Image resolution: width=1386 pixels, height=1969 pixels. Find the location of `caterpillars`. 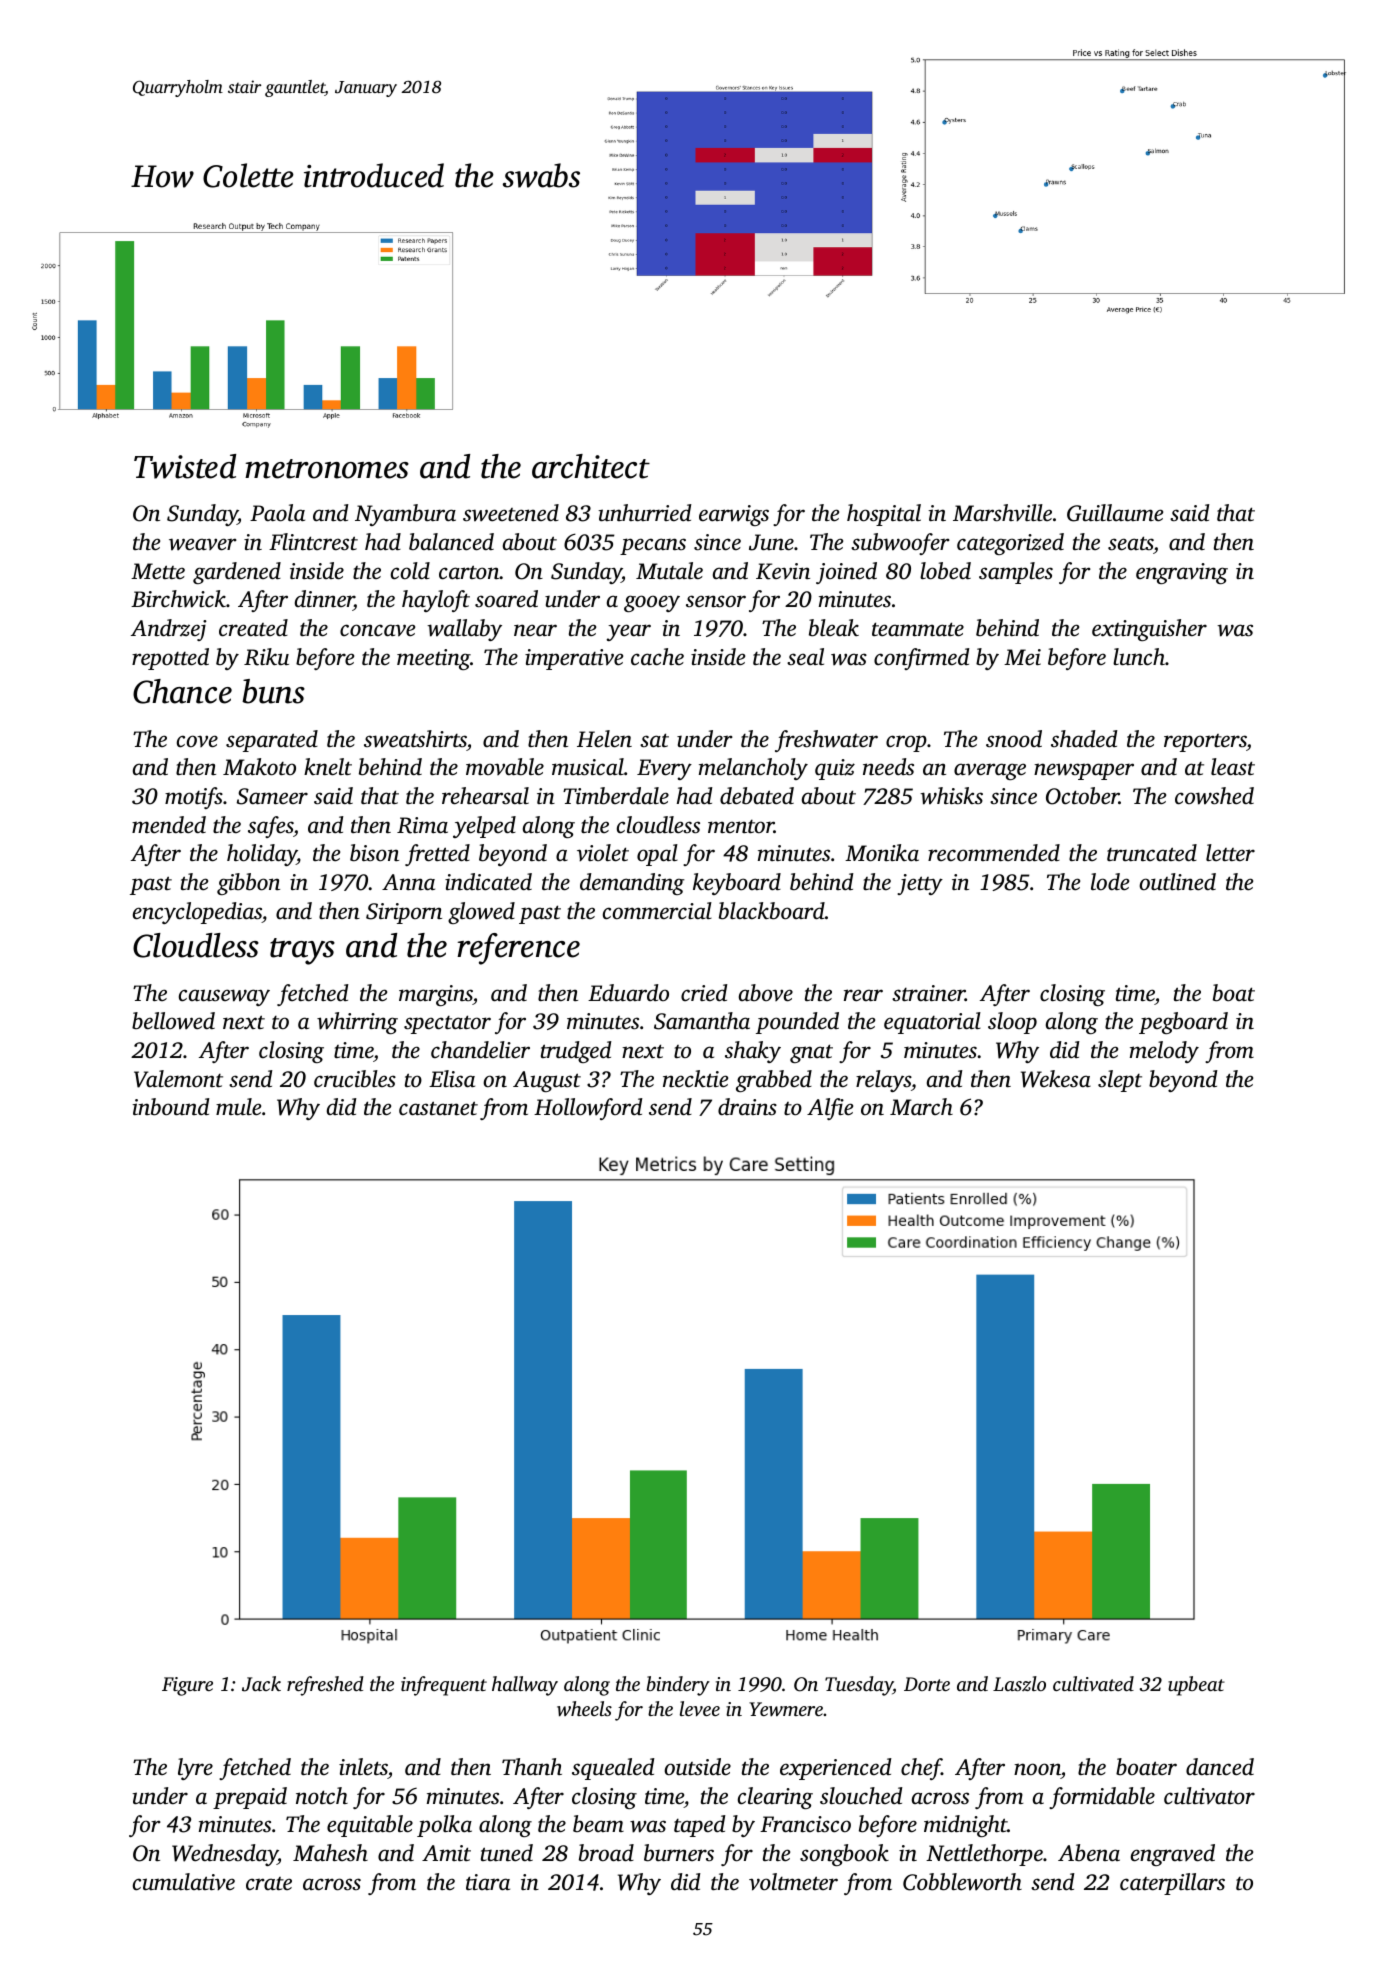

caterpillars is located at coordinates (1172, 1884).
